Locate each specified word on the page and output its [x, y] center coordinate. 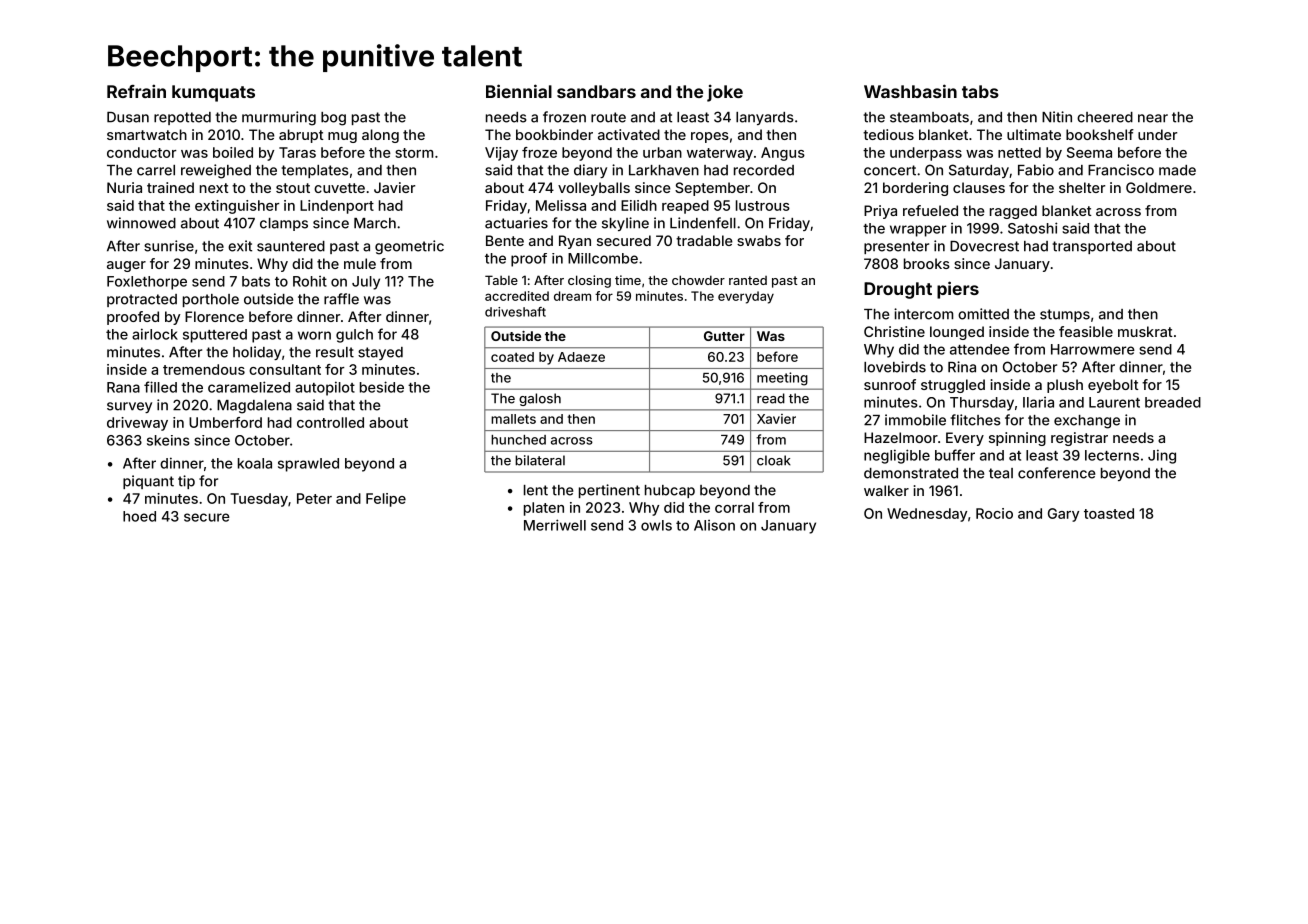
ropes [710, 137]
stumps [1065, 315]
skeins [168, 440]
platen [544, 509]
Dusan [128, 117]
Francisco [1121, 170]
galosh [540, 399]
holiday [257, 353]
